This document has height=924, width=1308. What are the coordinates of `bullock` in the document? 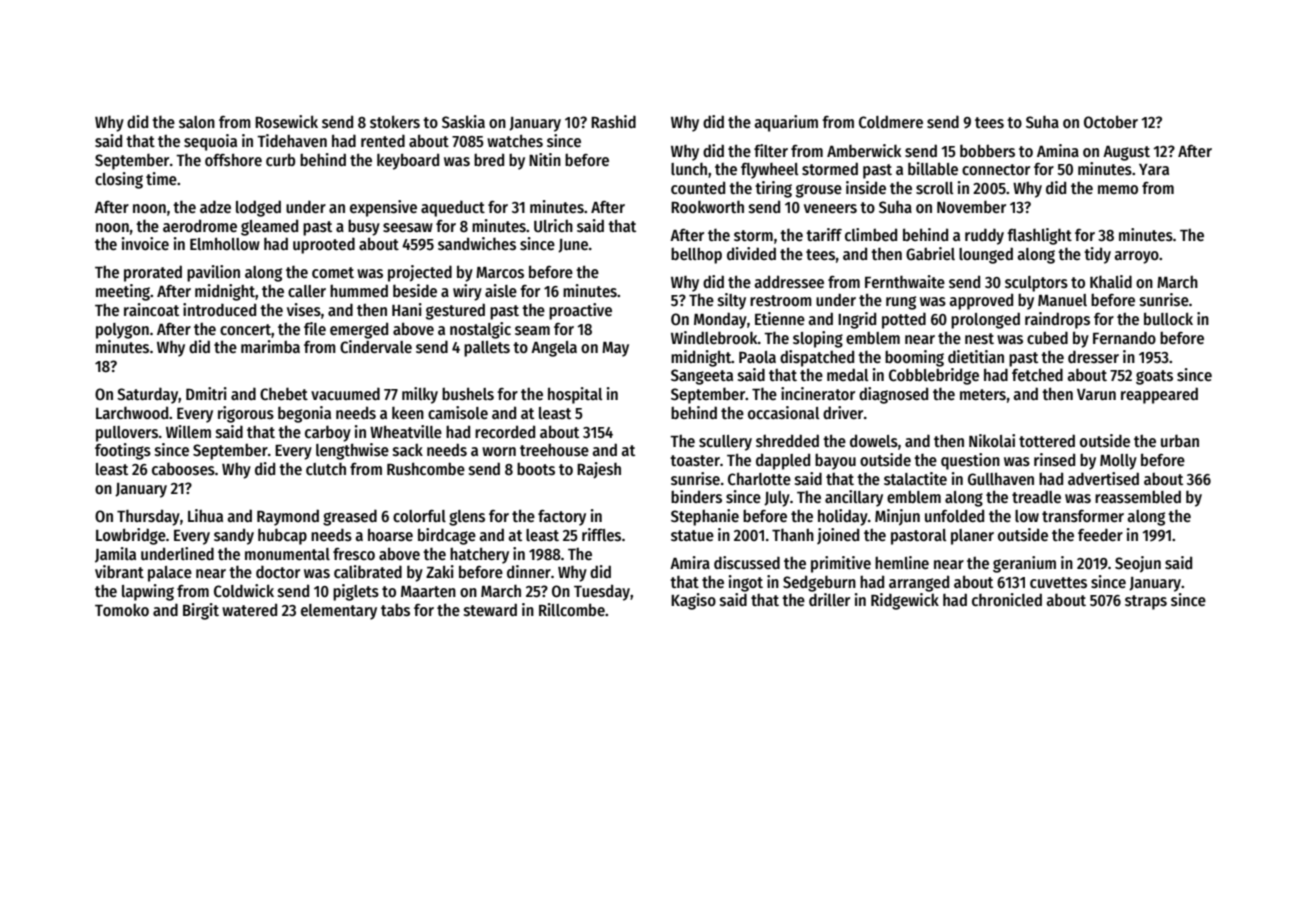 It's located at (1168, 318).
